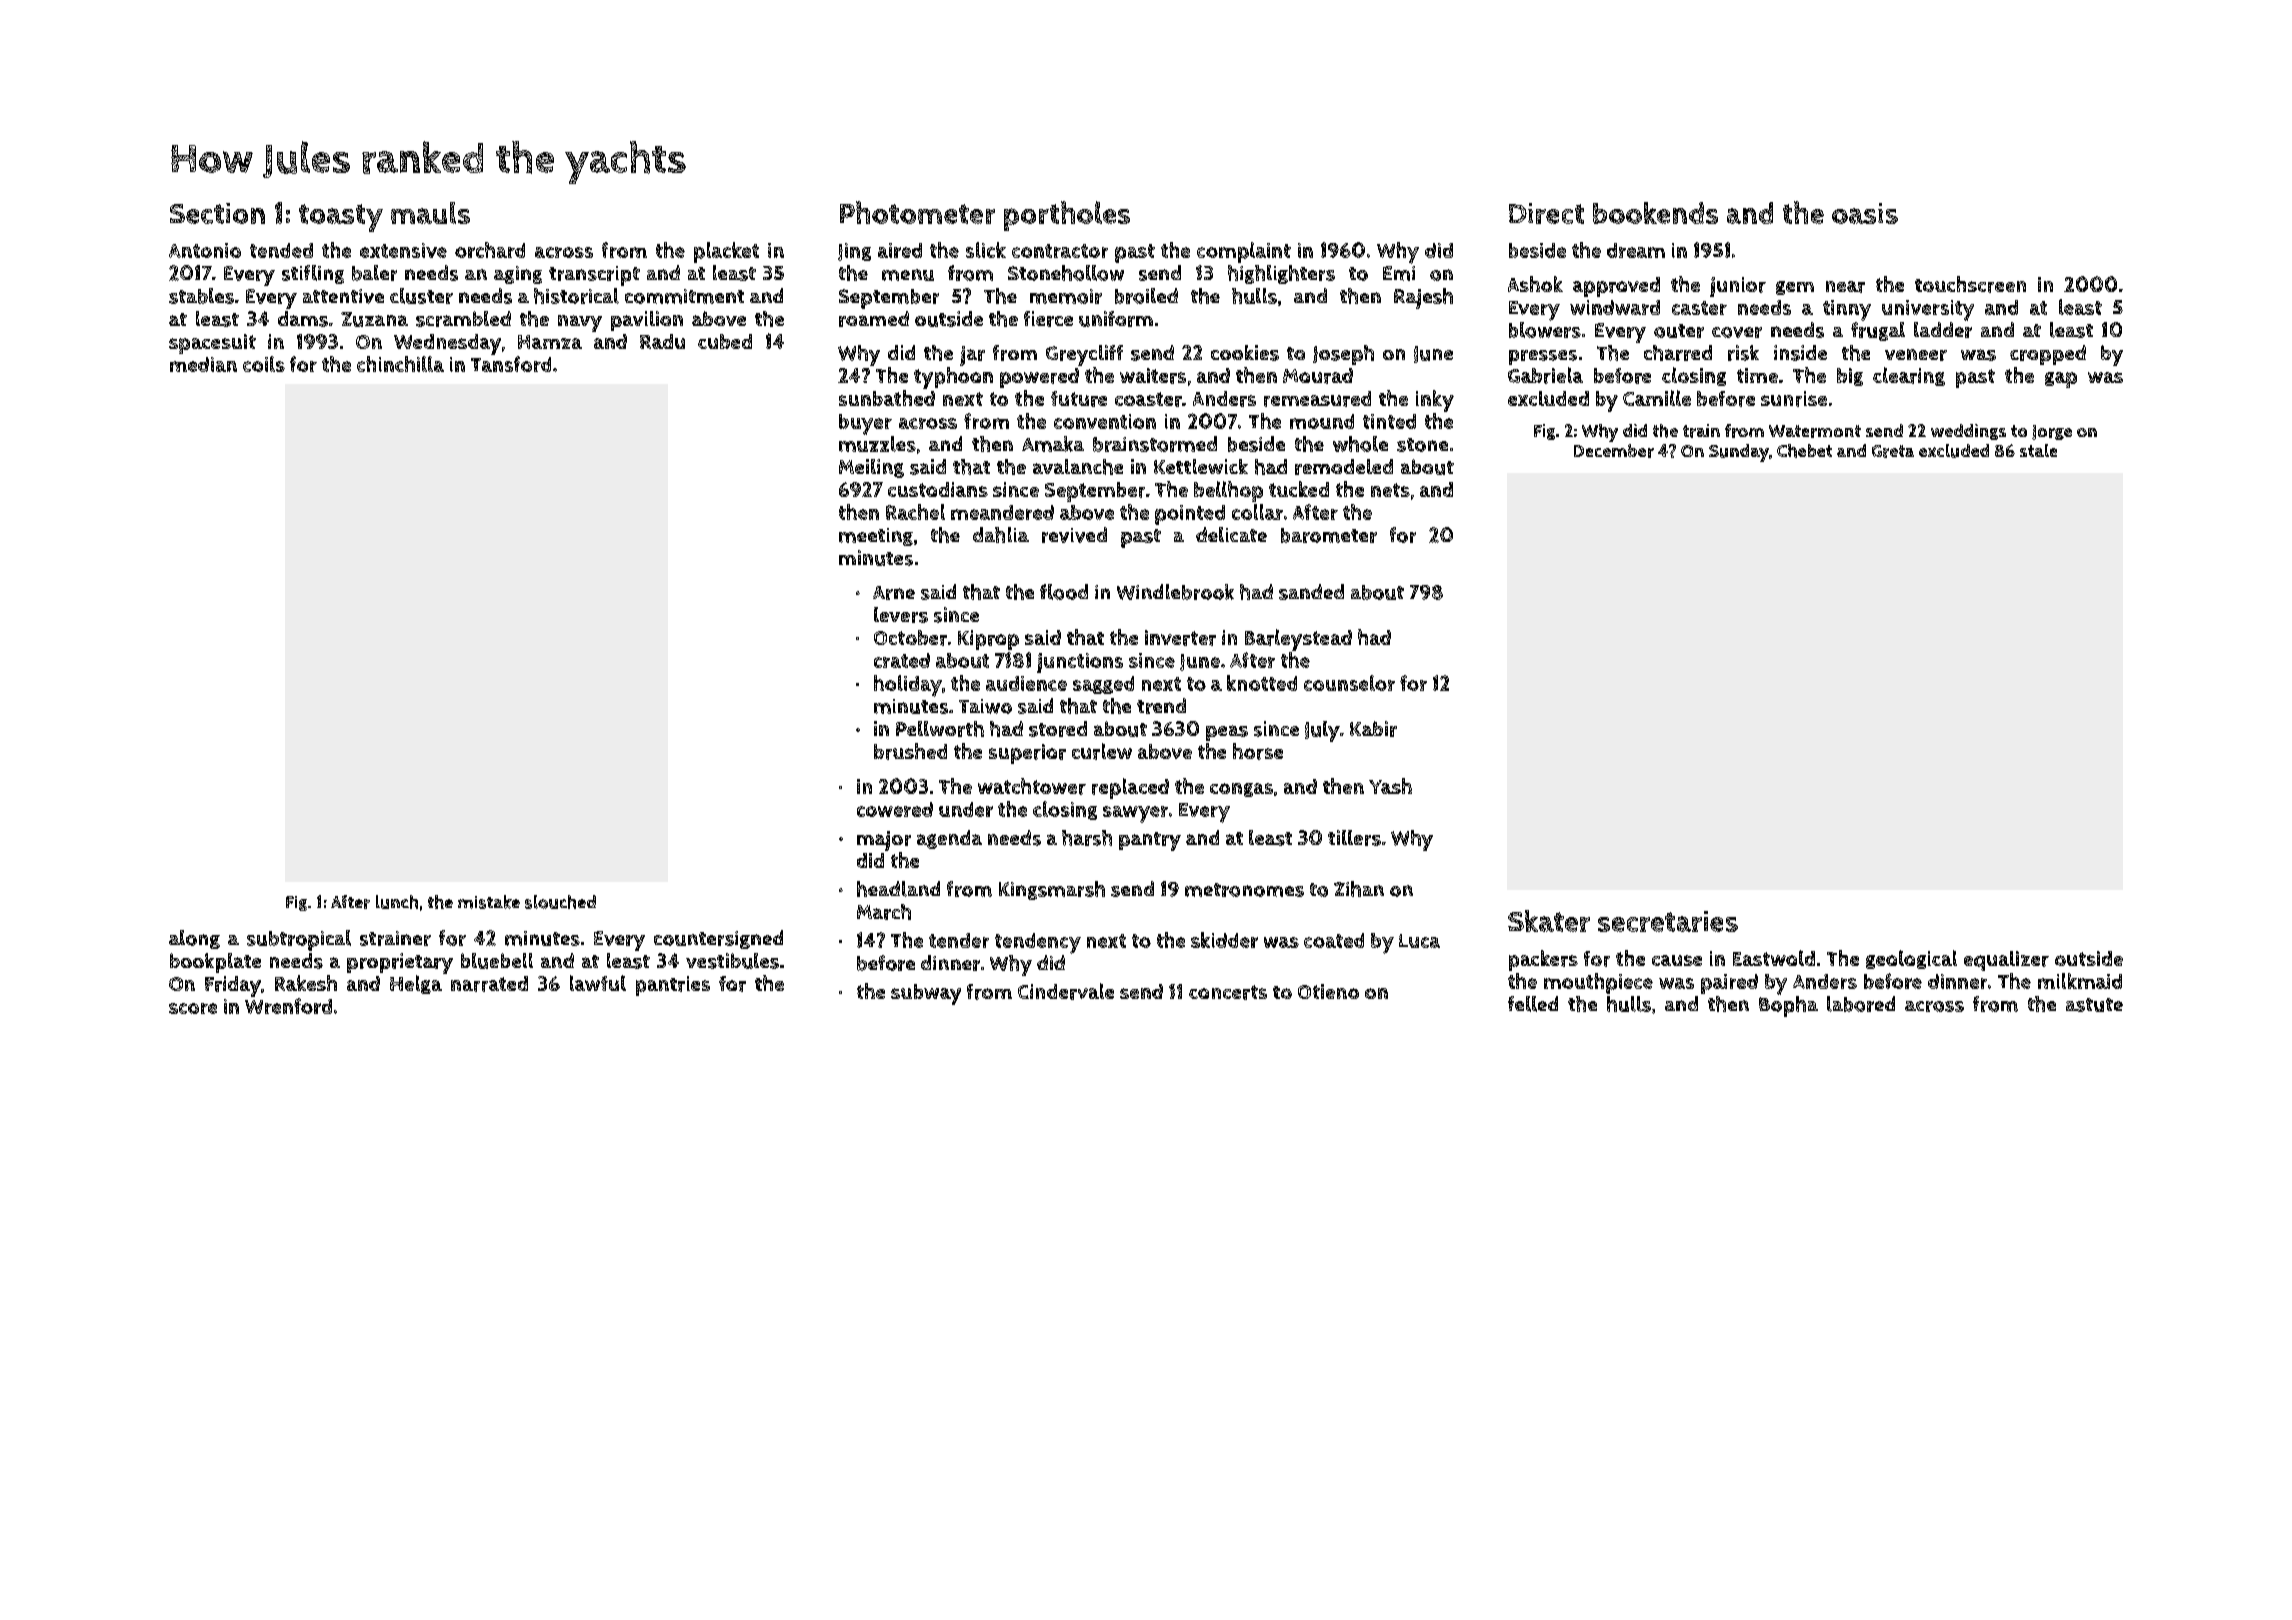  What do you see at coordinates (1298, 640) in the screenshot?
I see `Barleystead` at bounding box center [1298, 640].
